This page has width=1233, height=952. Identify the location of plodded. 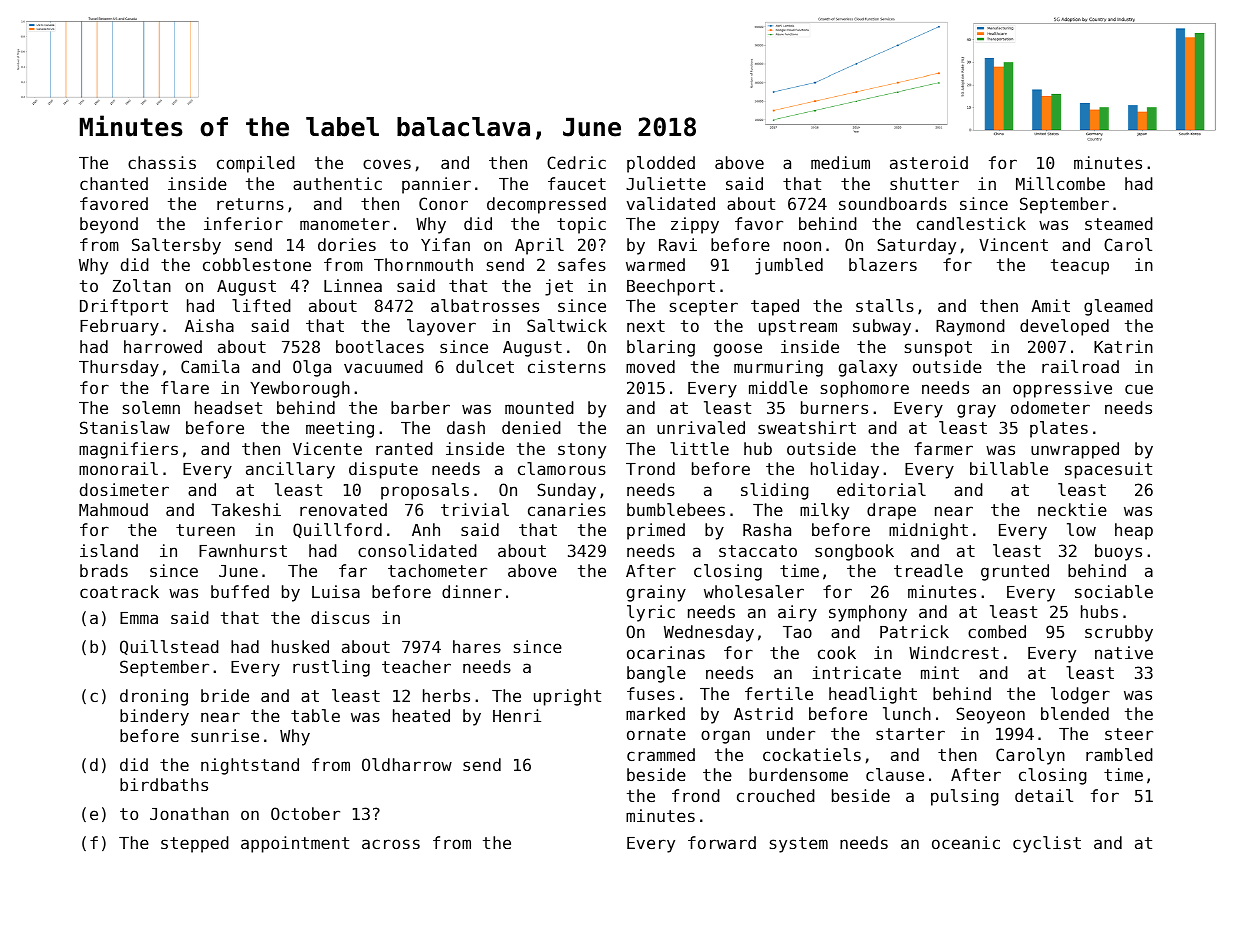
(661, 164).
